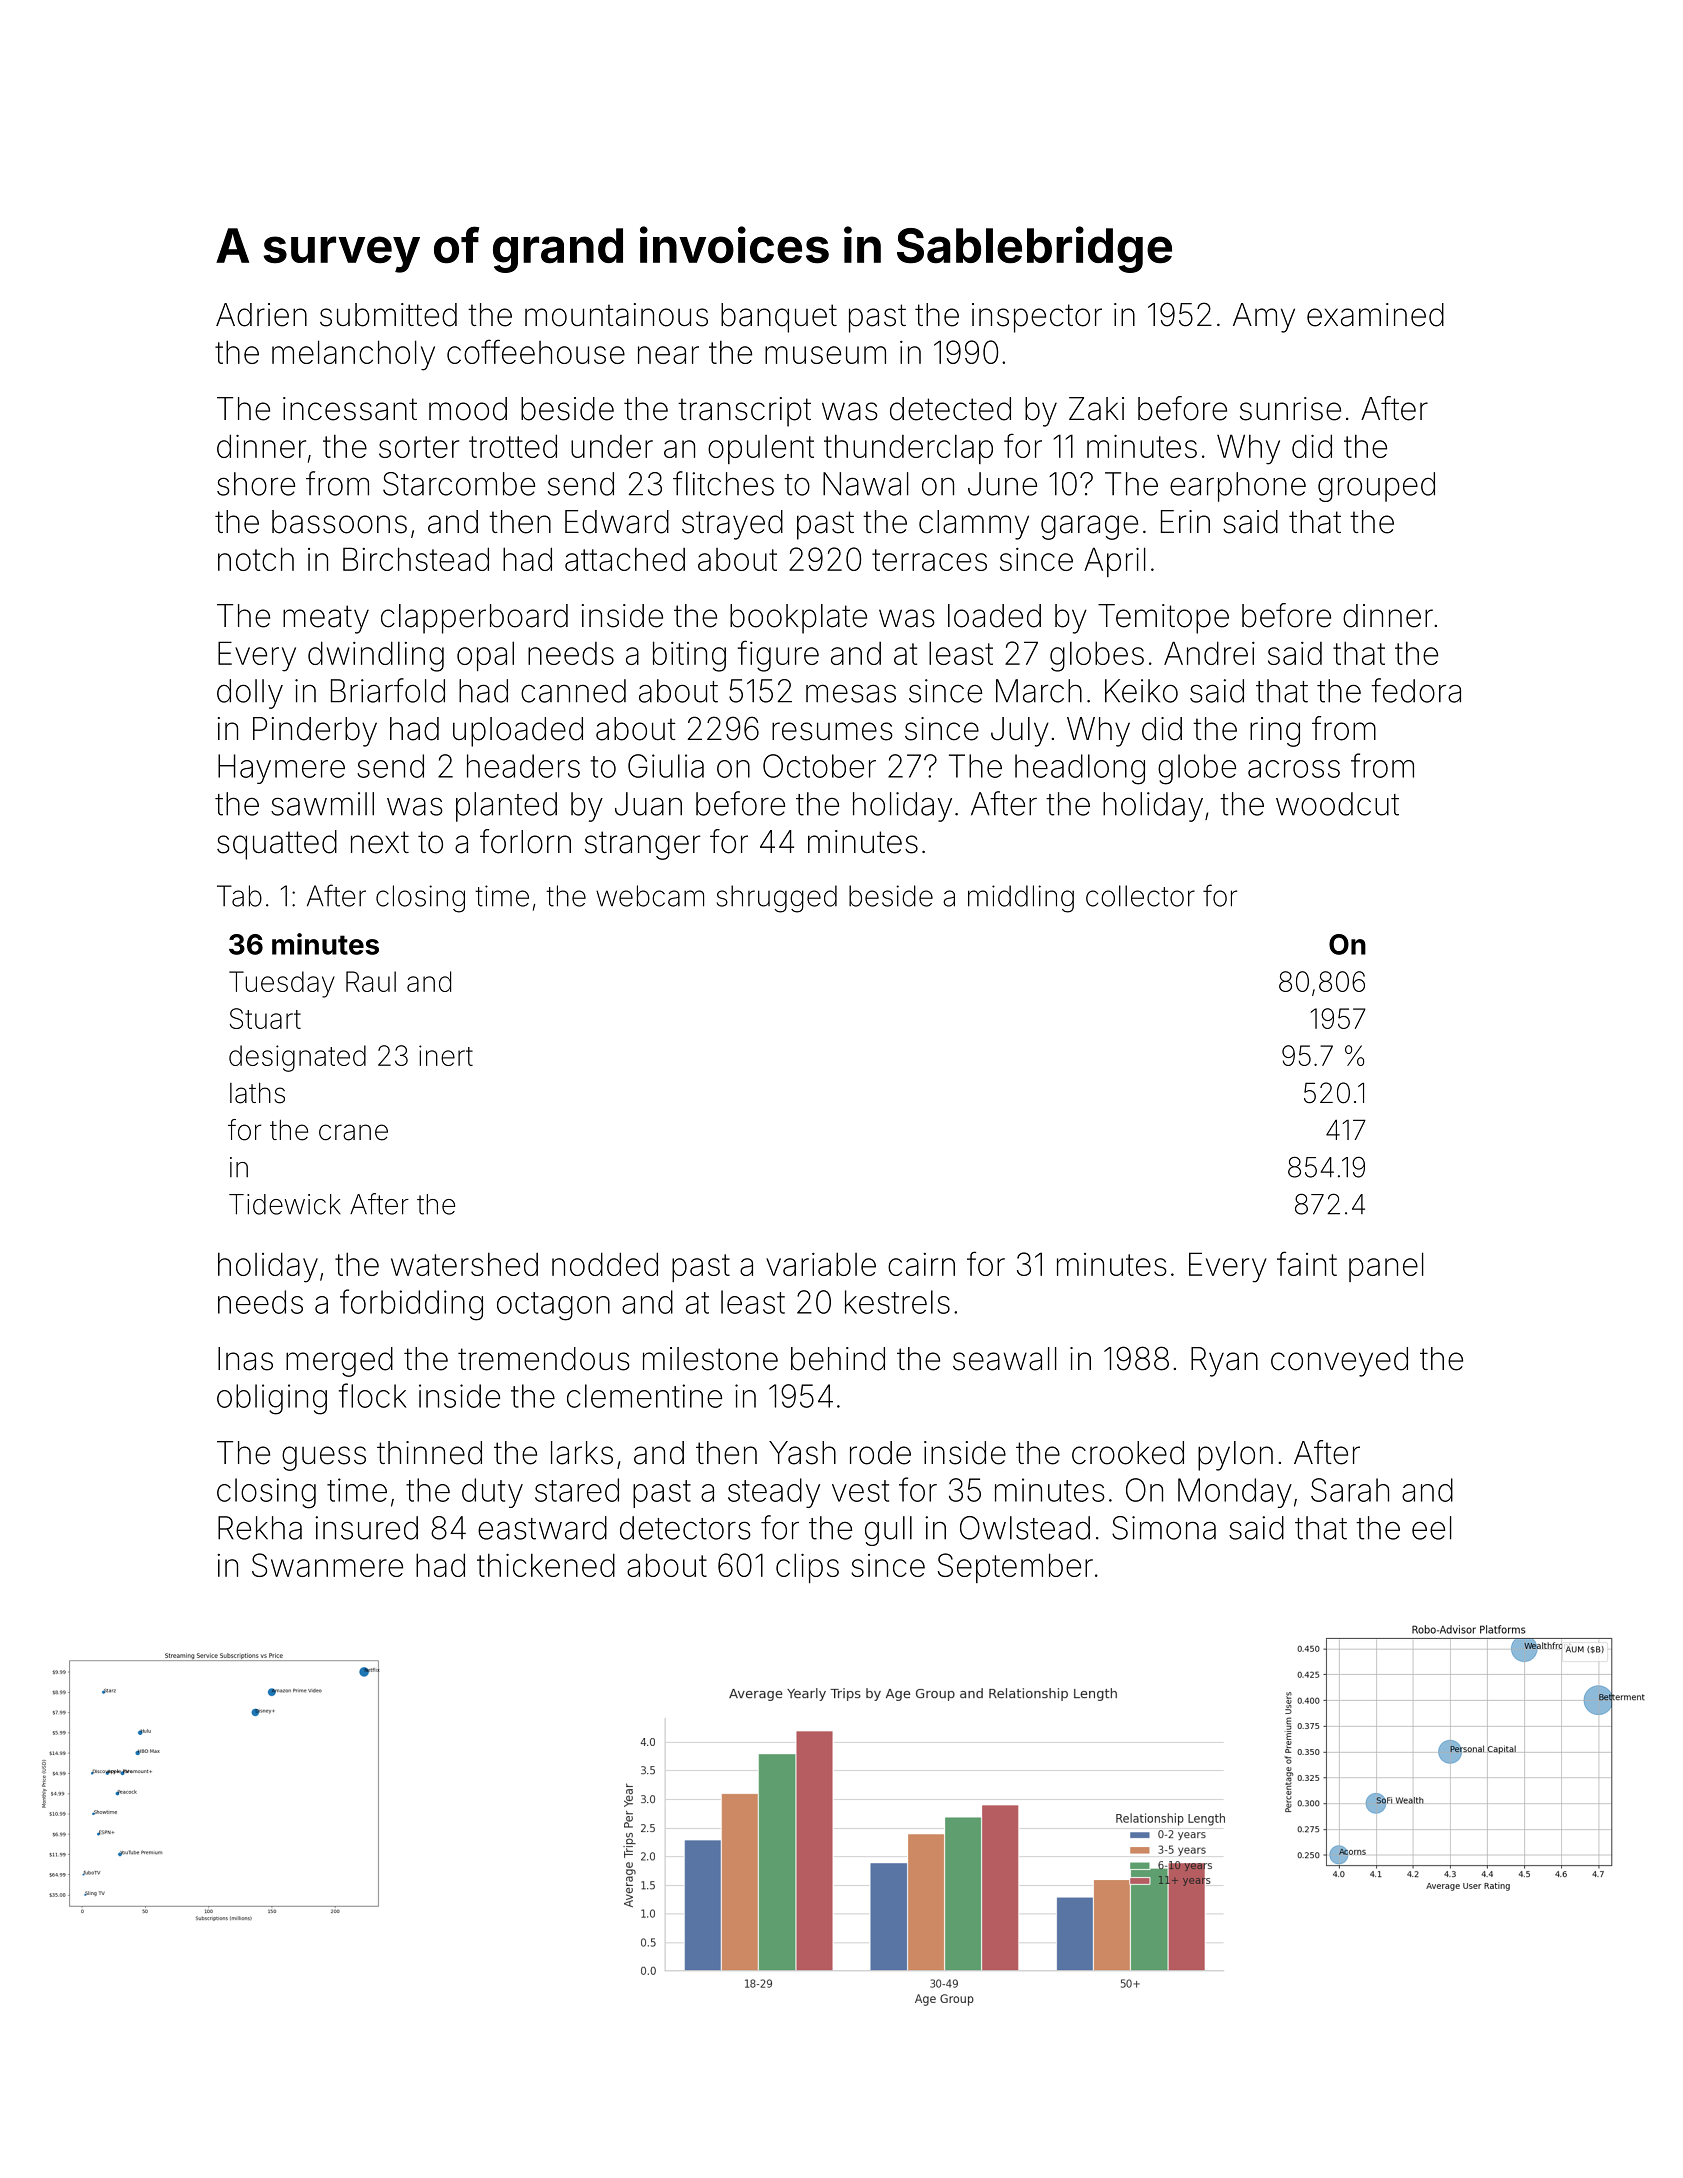 This page has height=2178, width=1683. Describe the element at coordinates (250, 694) in the page. I see `dolly` at that location.
